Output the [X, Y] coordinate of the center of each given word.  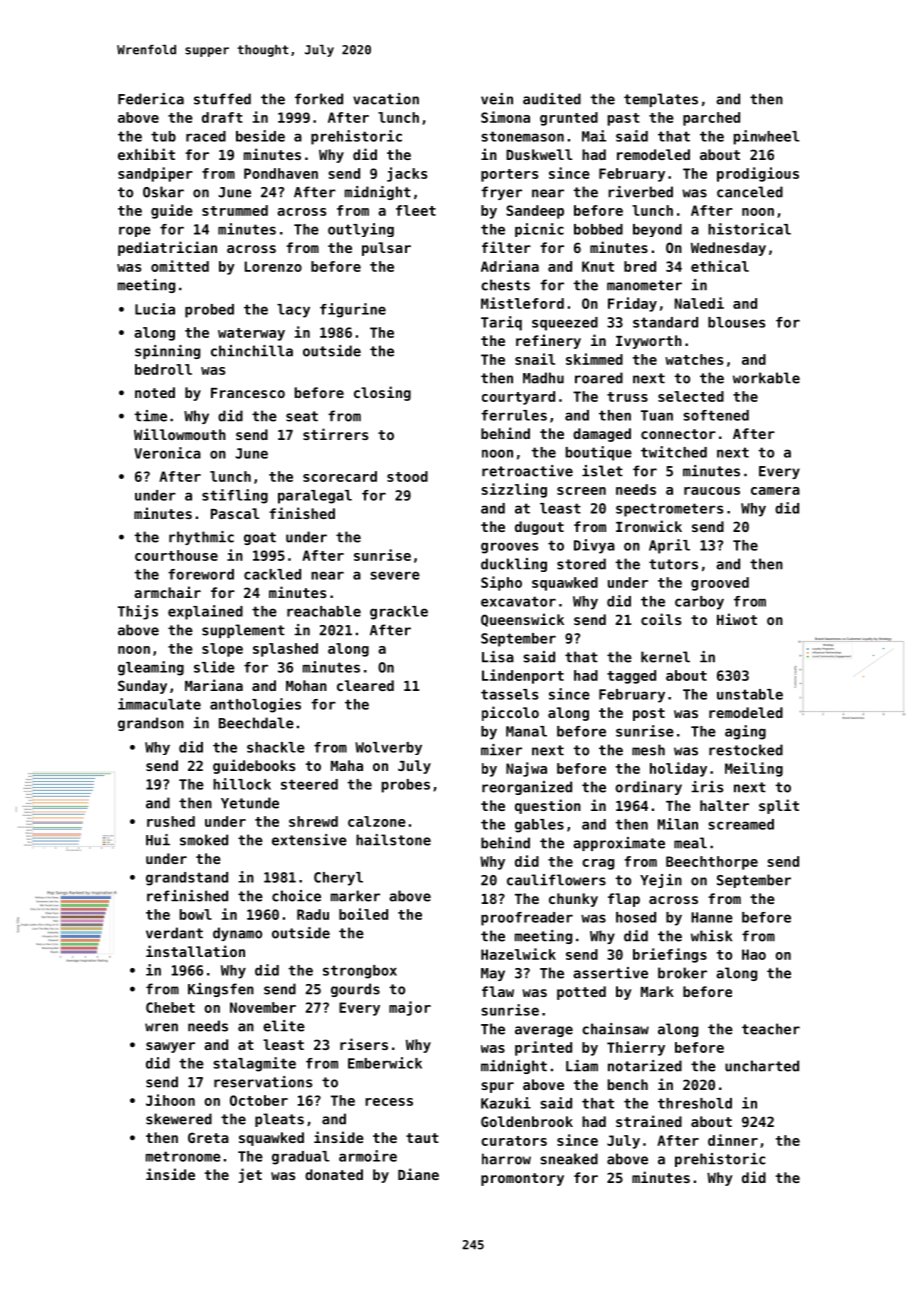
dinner [733, 1140]
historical [749, 229]
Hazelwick [518, 954]
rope [135, 231]
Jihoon [170, 1100]
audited [552, 99]
